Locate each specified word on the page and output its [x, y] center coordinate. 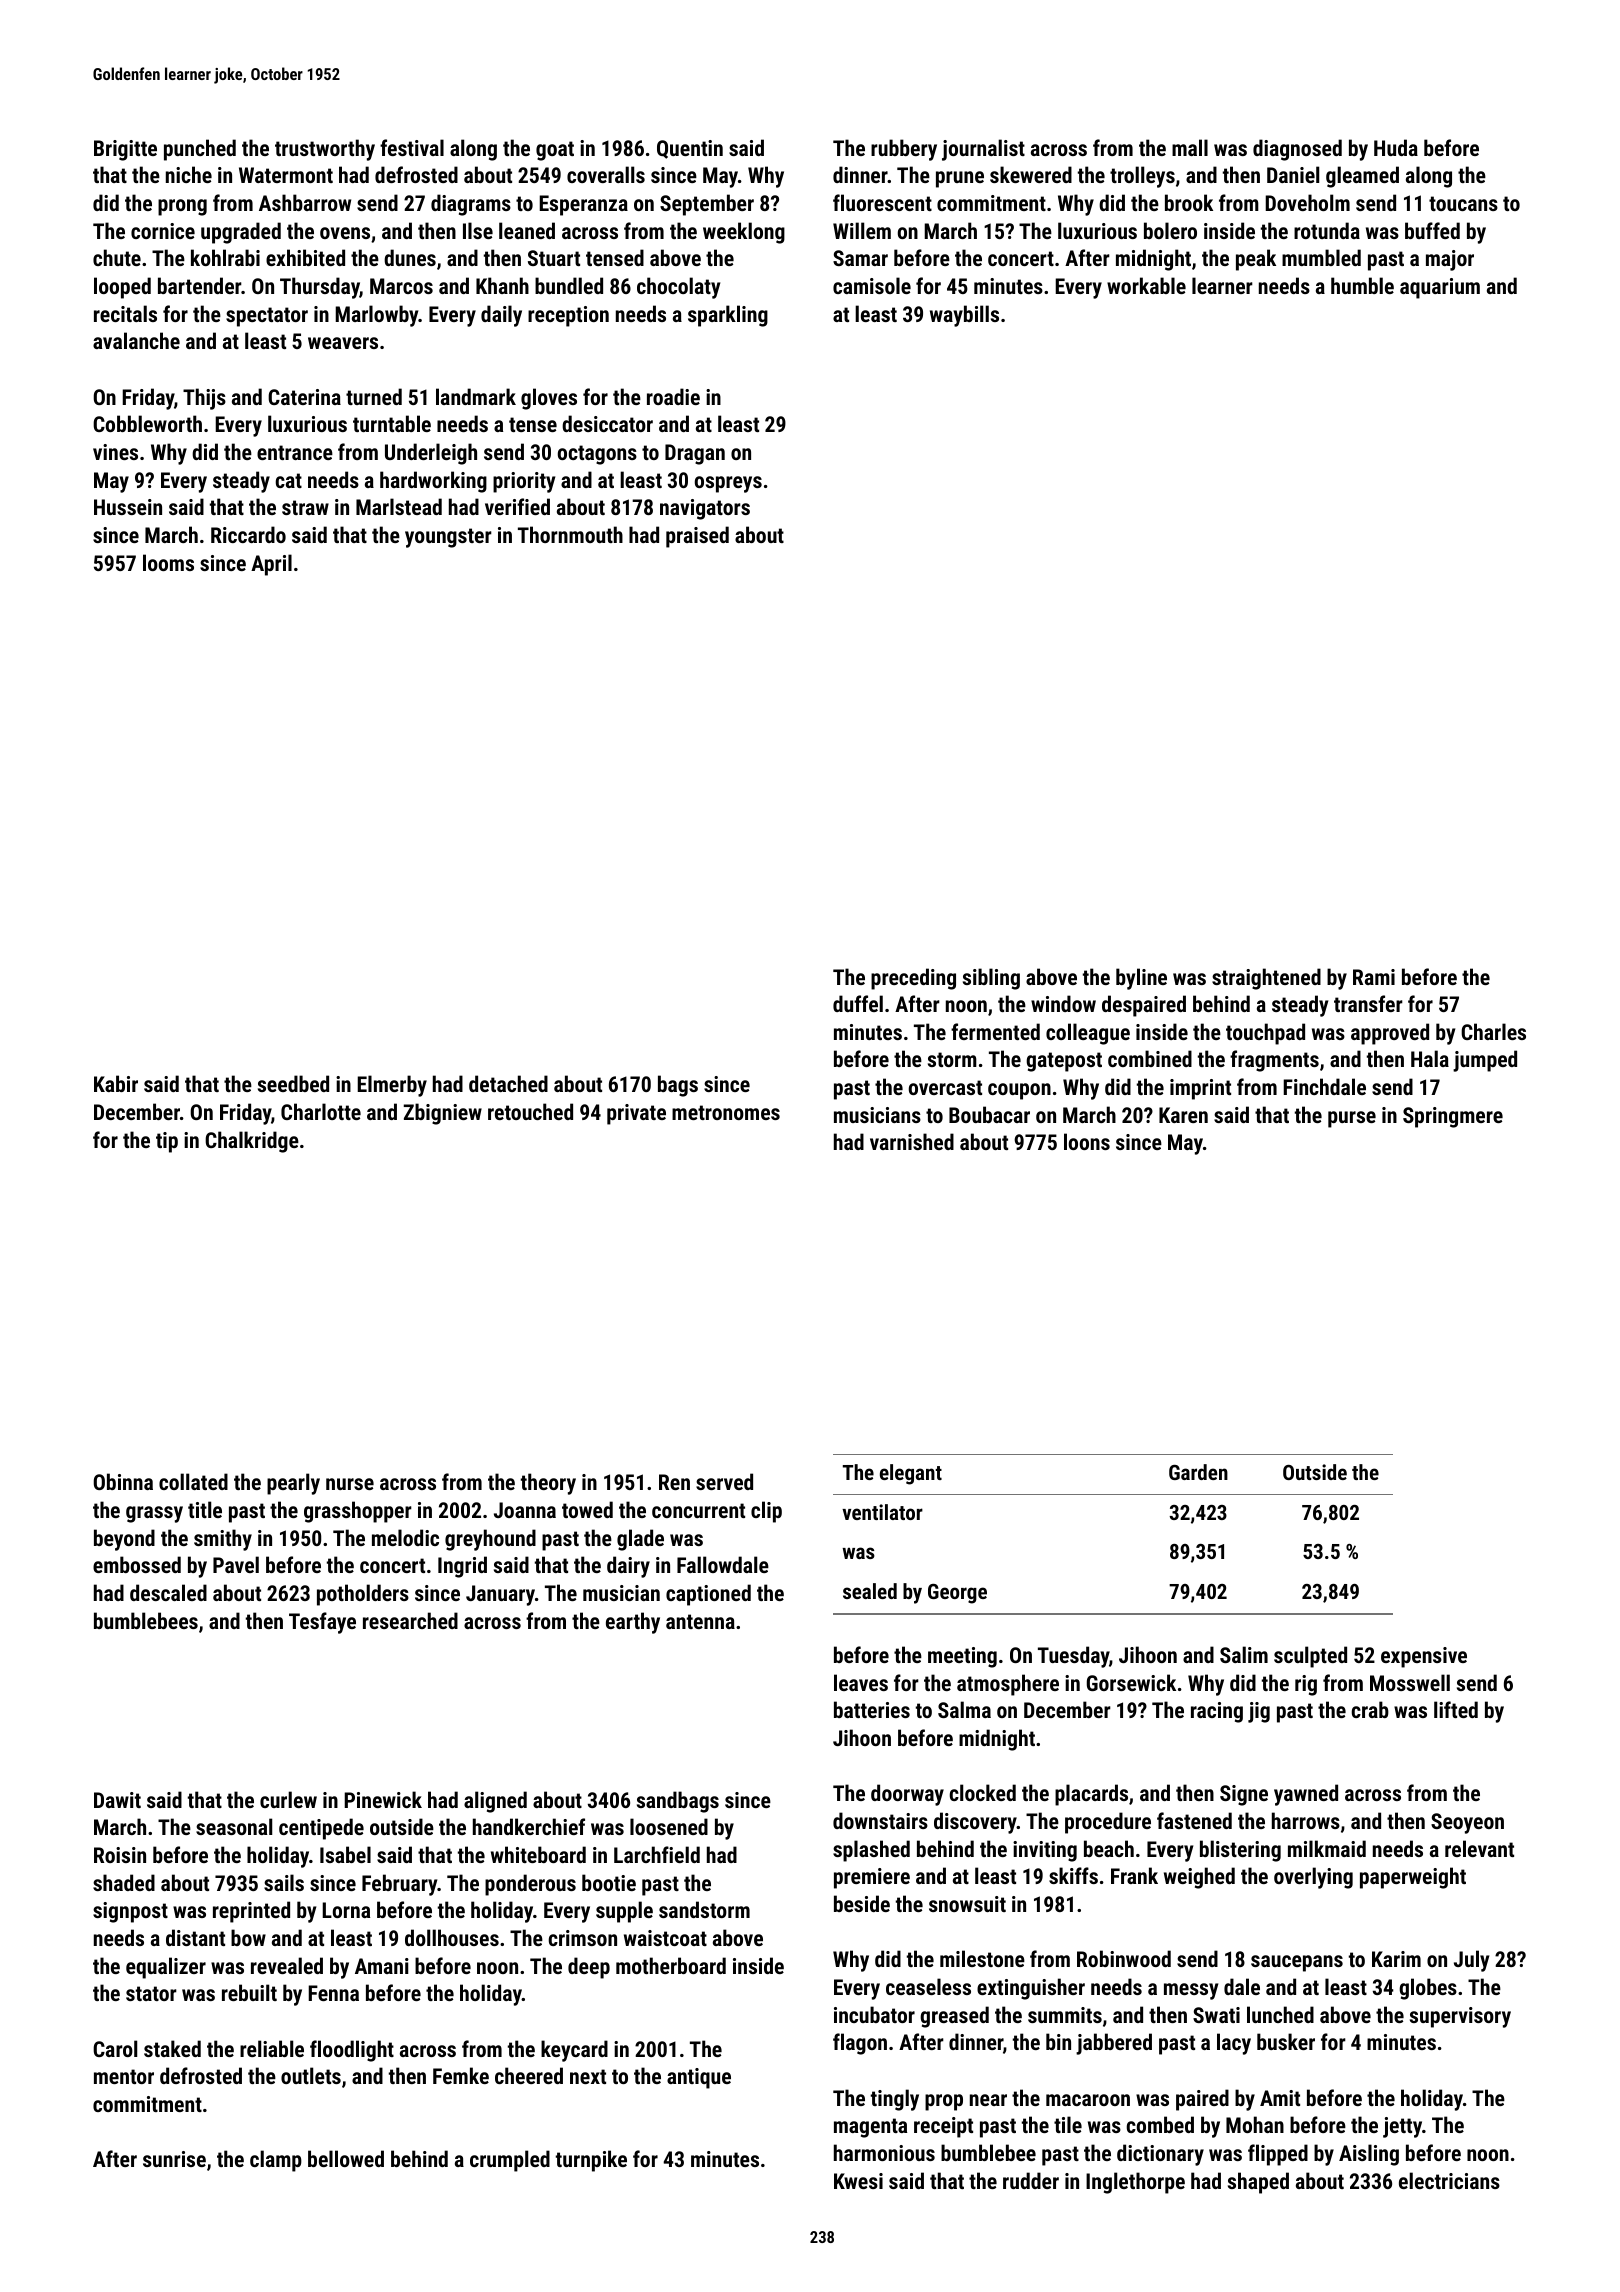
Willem [862, 230]
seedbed [293, 1083]
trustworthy [325, 150]
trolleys [1142, 177]
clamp [276, 2161]
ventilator [882, 1512]
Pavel [236, 1564]
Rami [1374, 977]
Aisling [1369, 2155]
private [636, 1114]
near [988, 2100]
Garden [1198, 1472]
